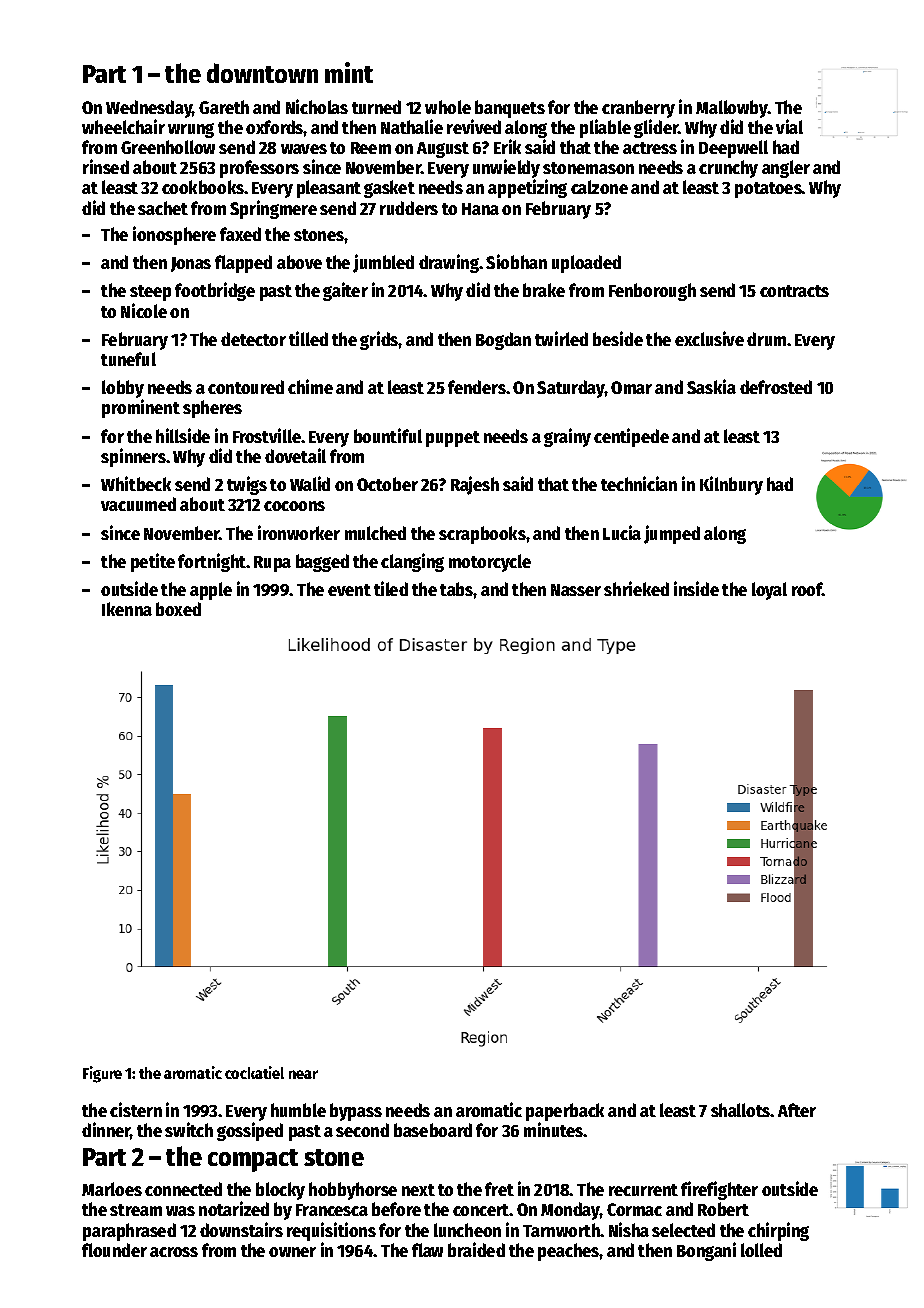  Describe the element at coordinates (349, 590) in the document. I see `event` at that location.
